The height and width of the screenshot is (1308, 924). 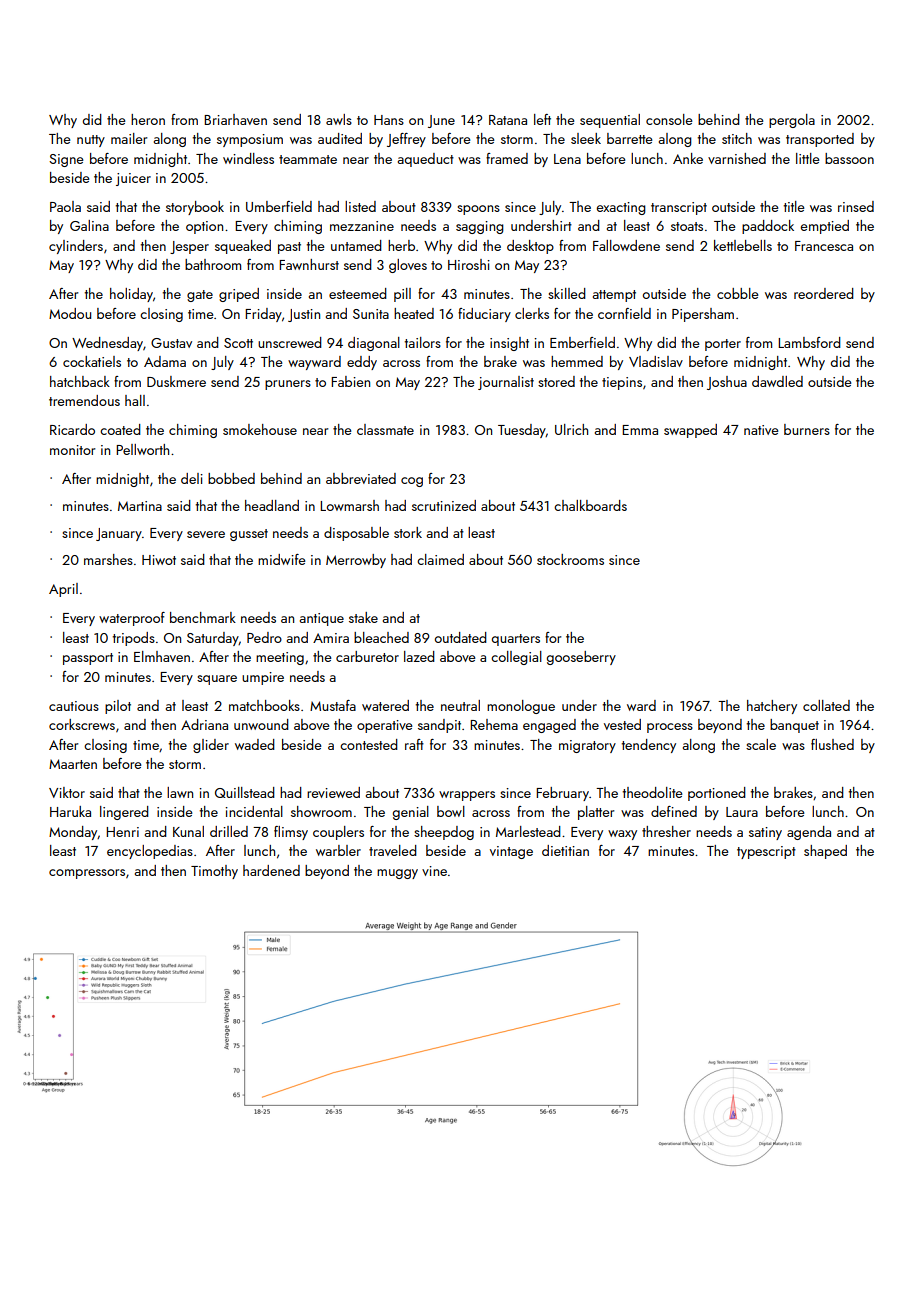 I want to click on rinsed, so click(x=856, y=206).
